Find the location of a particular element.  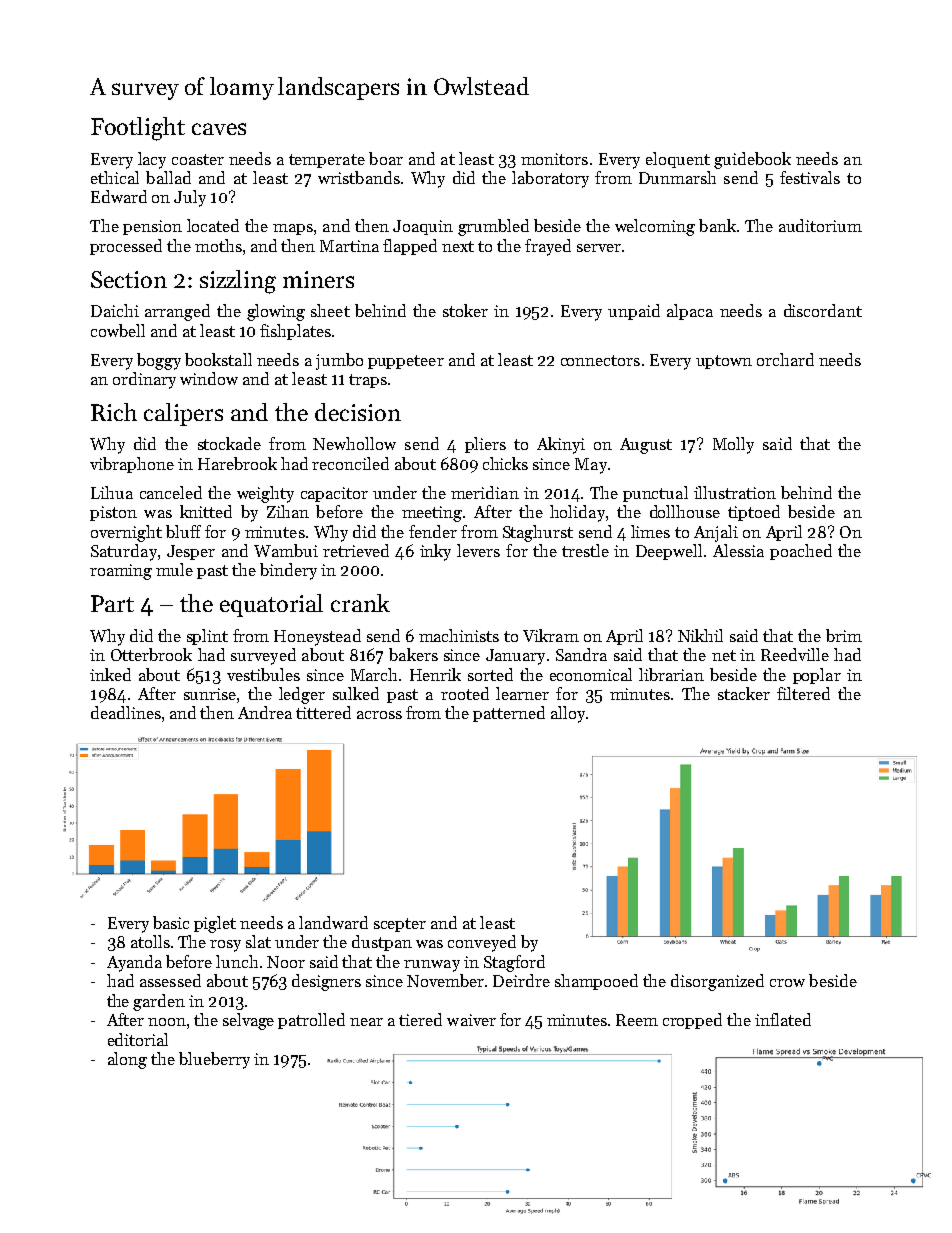

machinists is located at coordinates (459, 635).
